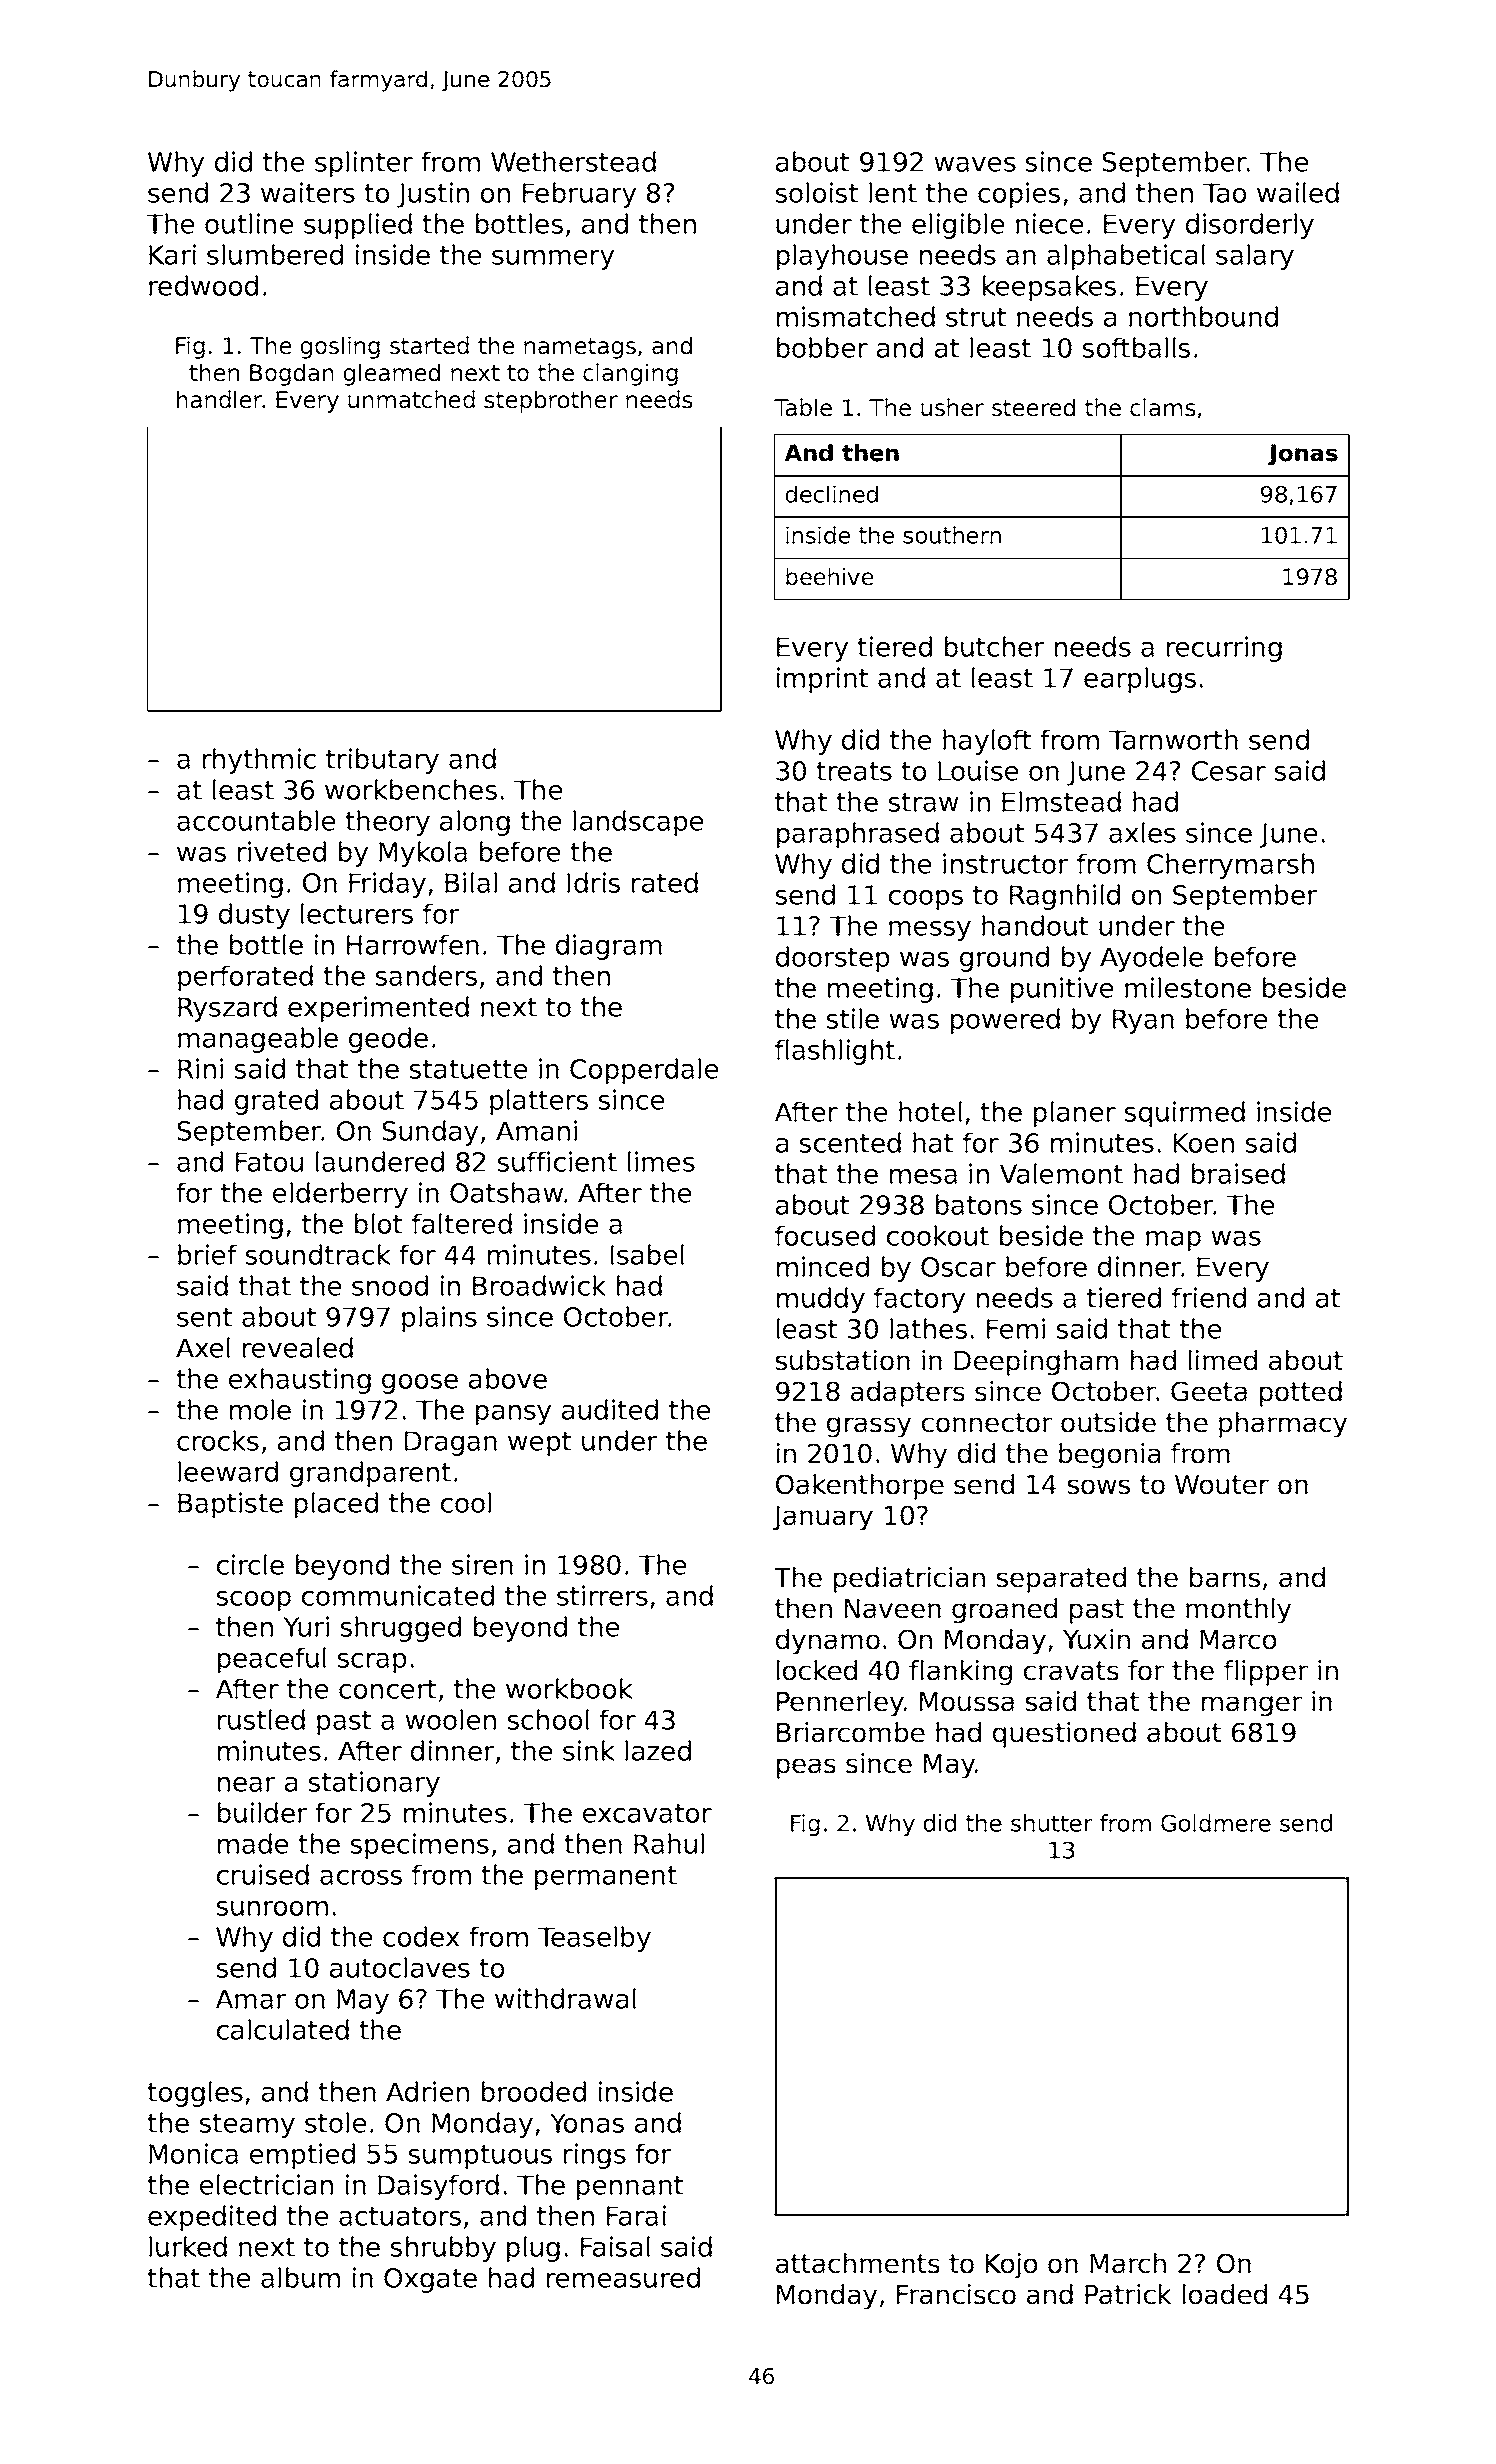 The image size is (1496, 2464). I want to click on flashlight, so click(835, 1052).
